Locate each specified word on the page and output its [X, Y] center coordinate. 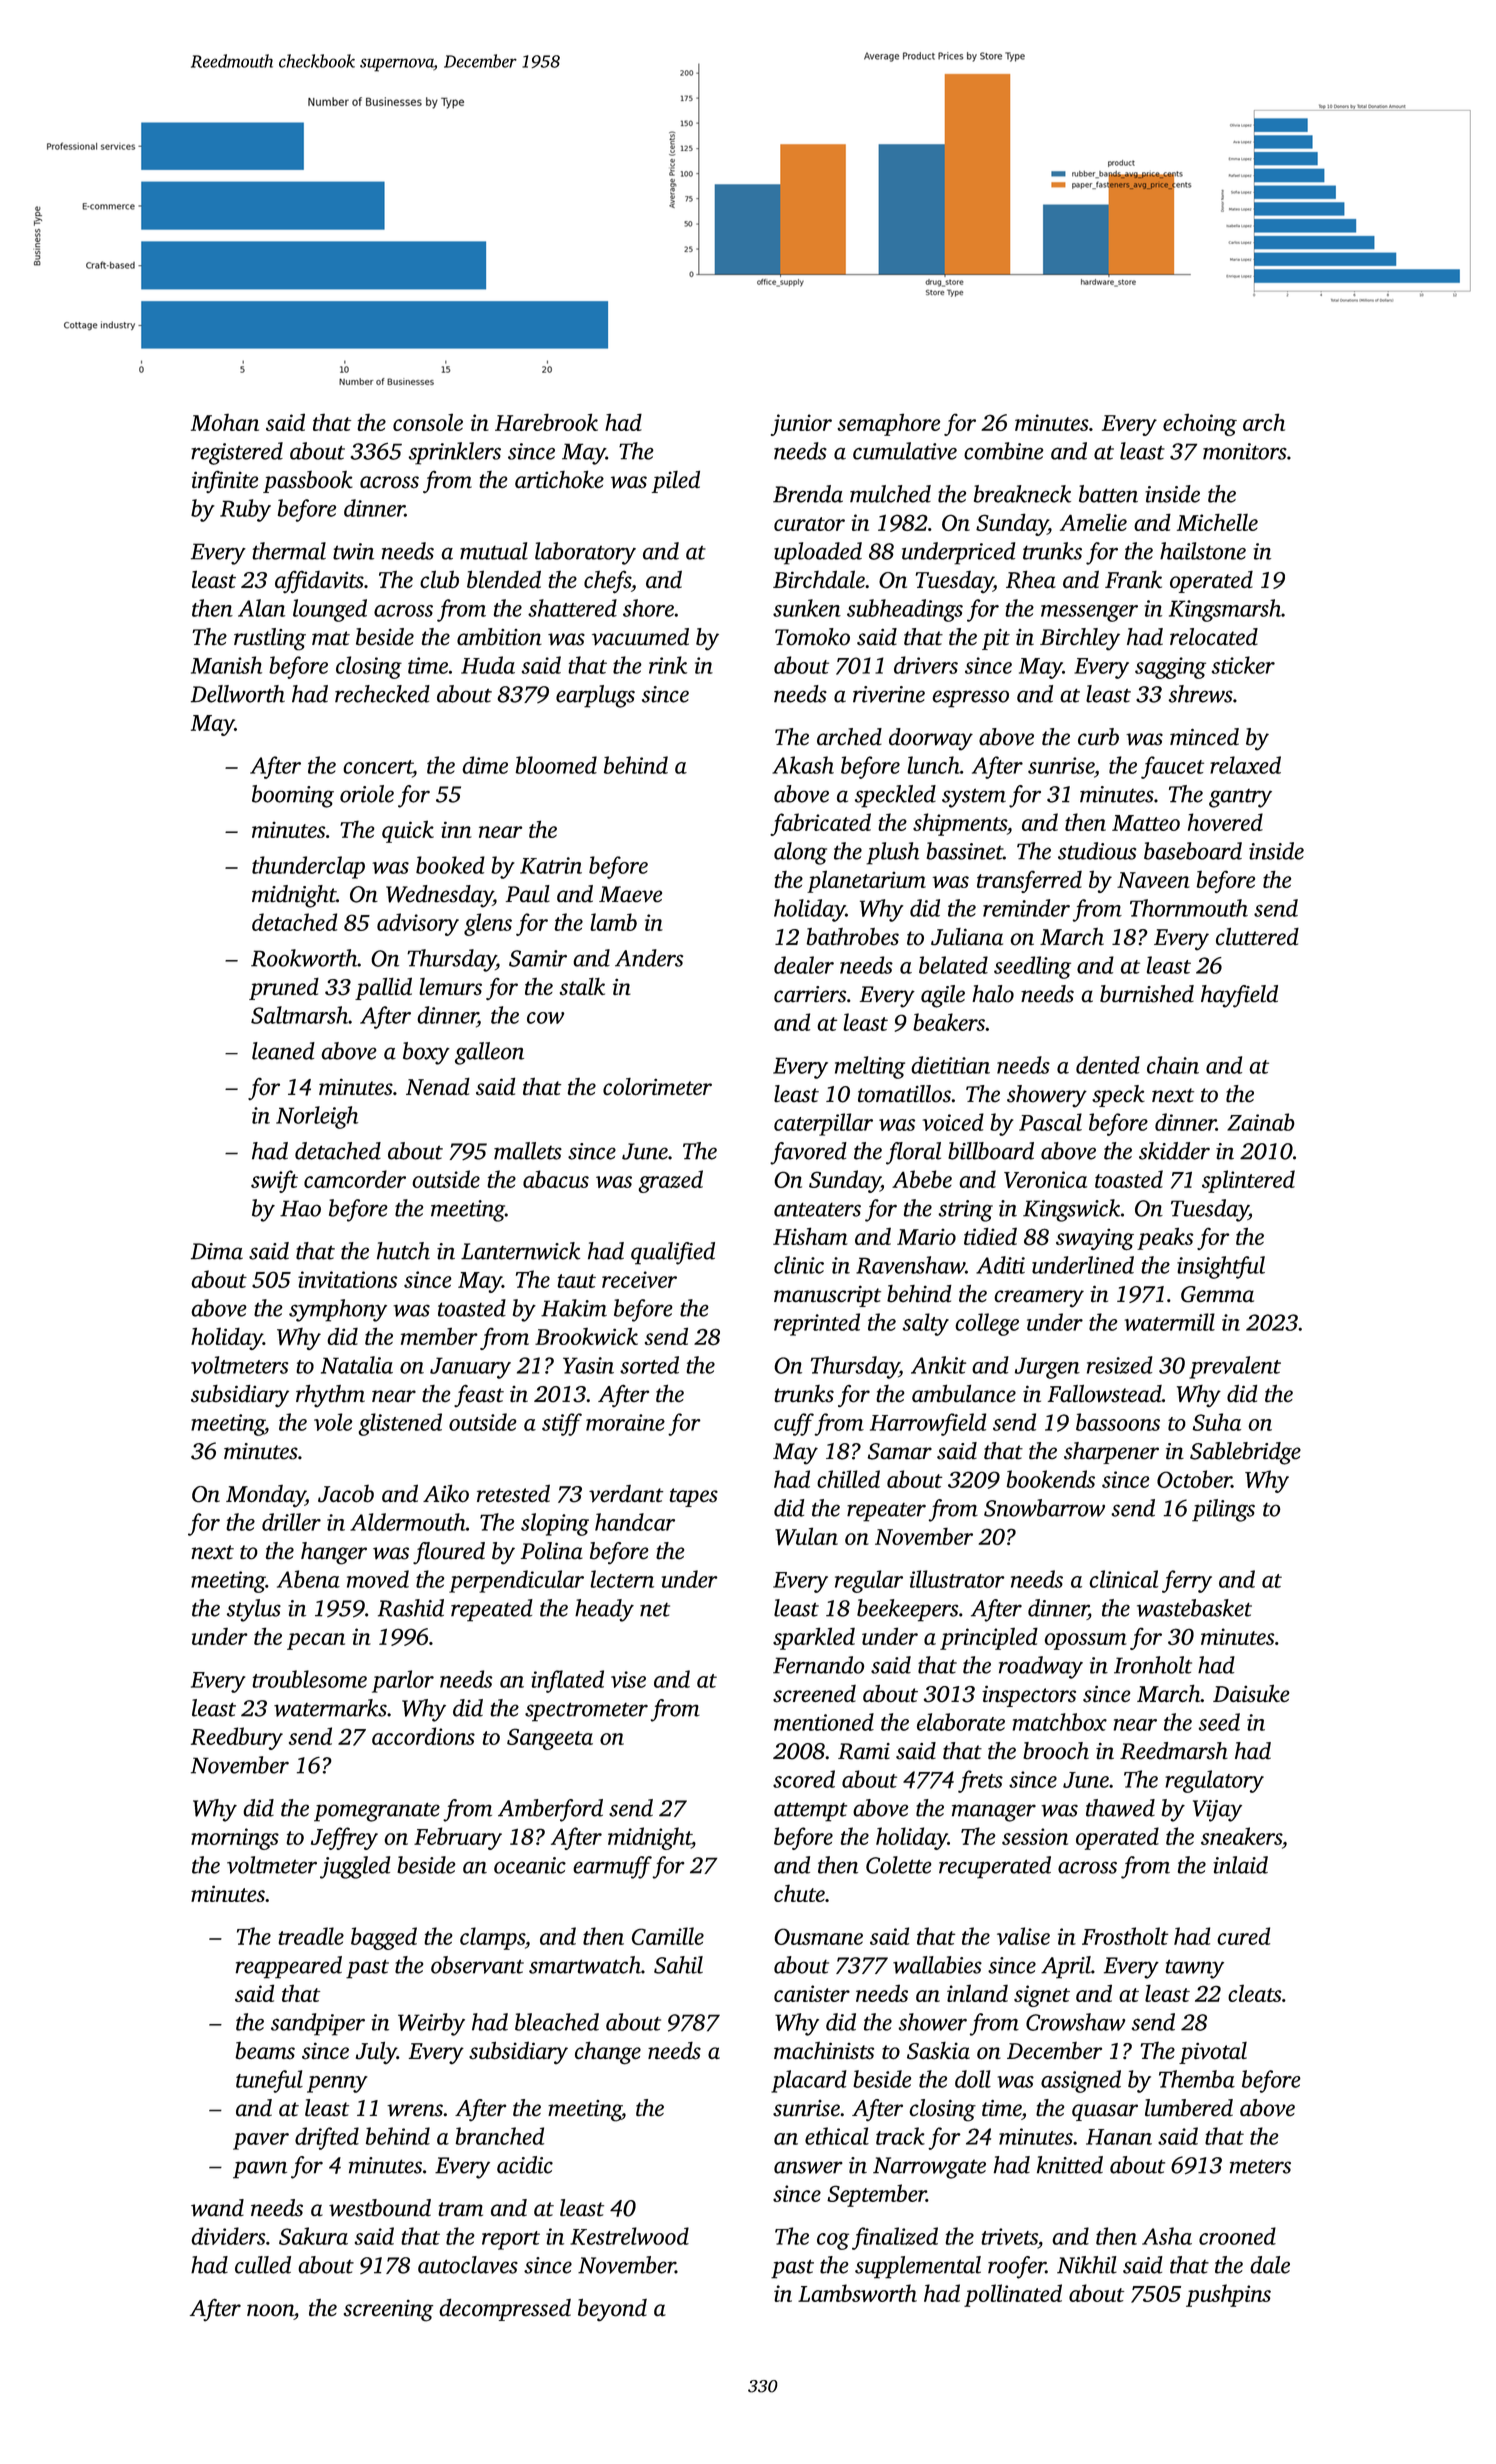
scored [804, 1779]
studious [1097, 851]
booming [293, 796]
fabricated [820, 824]
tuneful [269, 2081]
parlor [403, 1681]
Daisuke [1251, 1693]
